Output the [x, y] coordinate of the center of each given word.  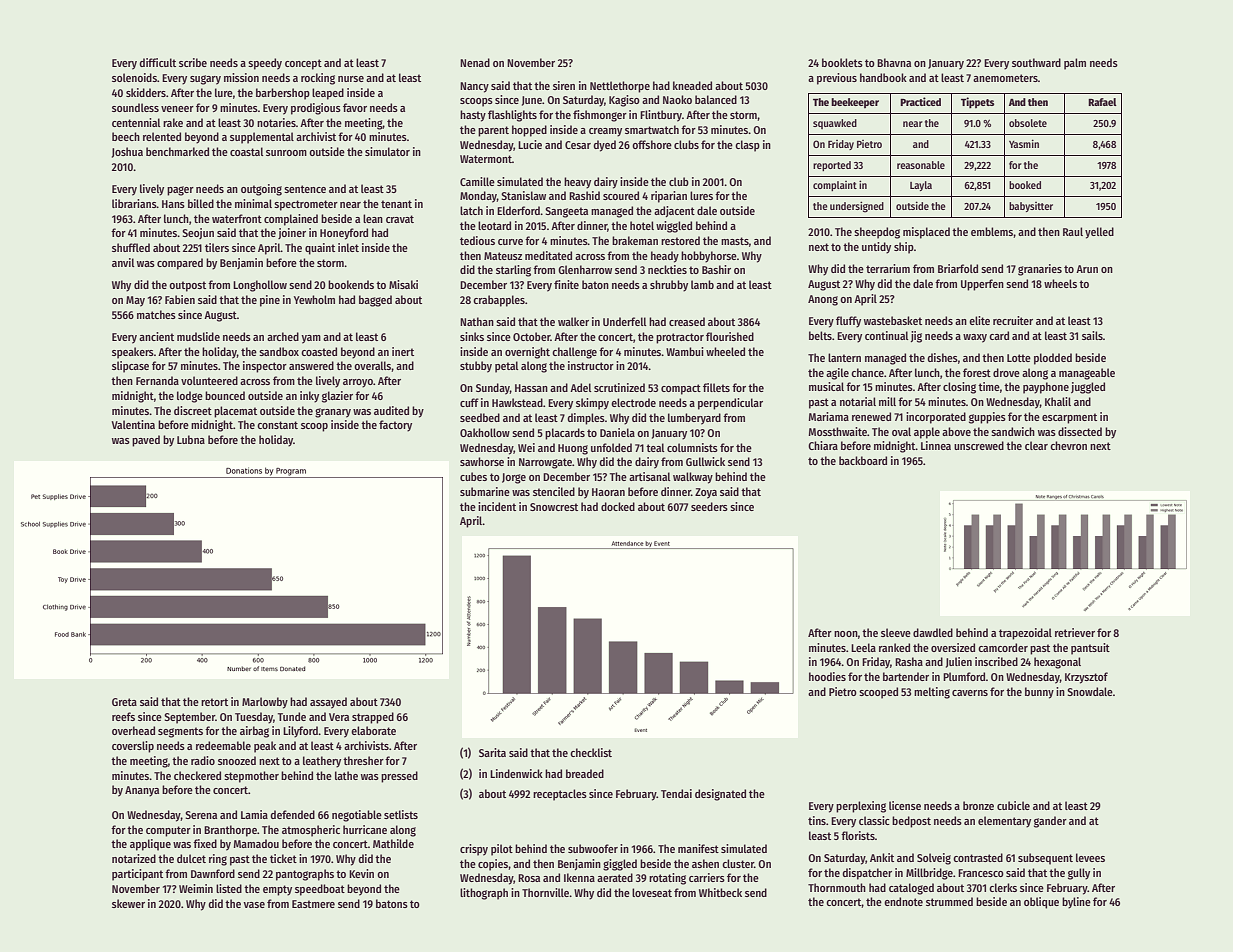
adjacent [674, 211]
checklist [591, 752]
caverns [970, 693]
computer [168, 831]
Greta [124, 702]
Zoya [706, 493]
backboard [863, 460]
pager [180, 191]
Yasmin [1024, 143]
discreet [193, 410]
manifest [698, 848]
